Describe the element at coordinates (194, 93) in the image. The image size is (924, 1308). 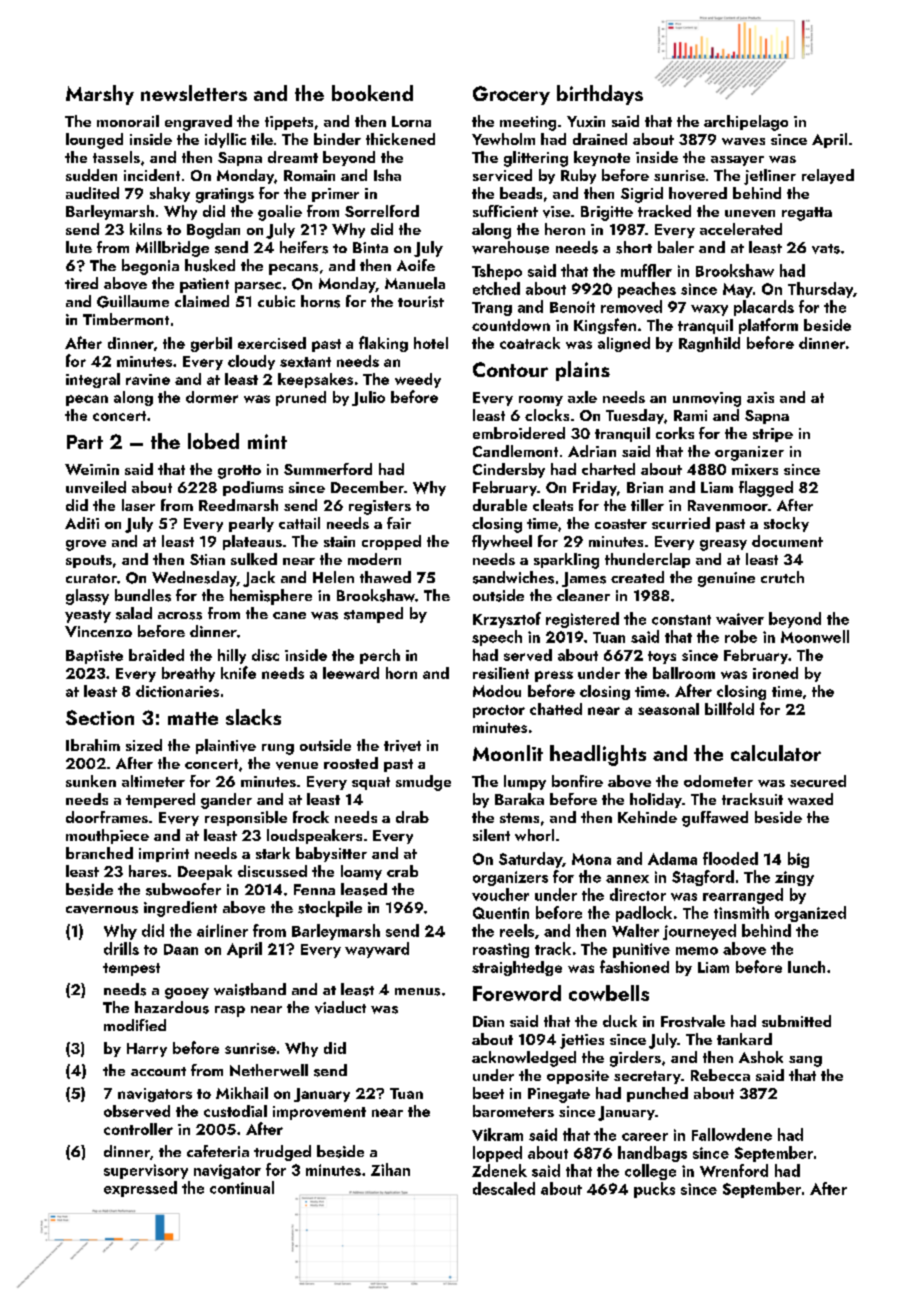
I see `newsletters` at that location.
